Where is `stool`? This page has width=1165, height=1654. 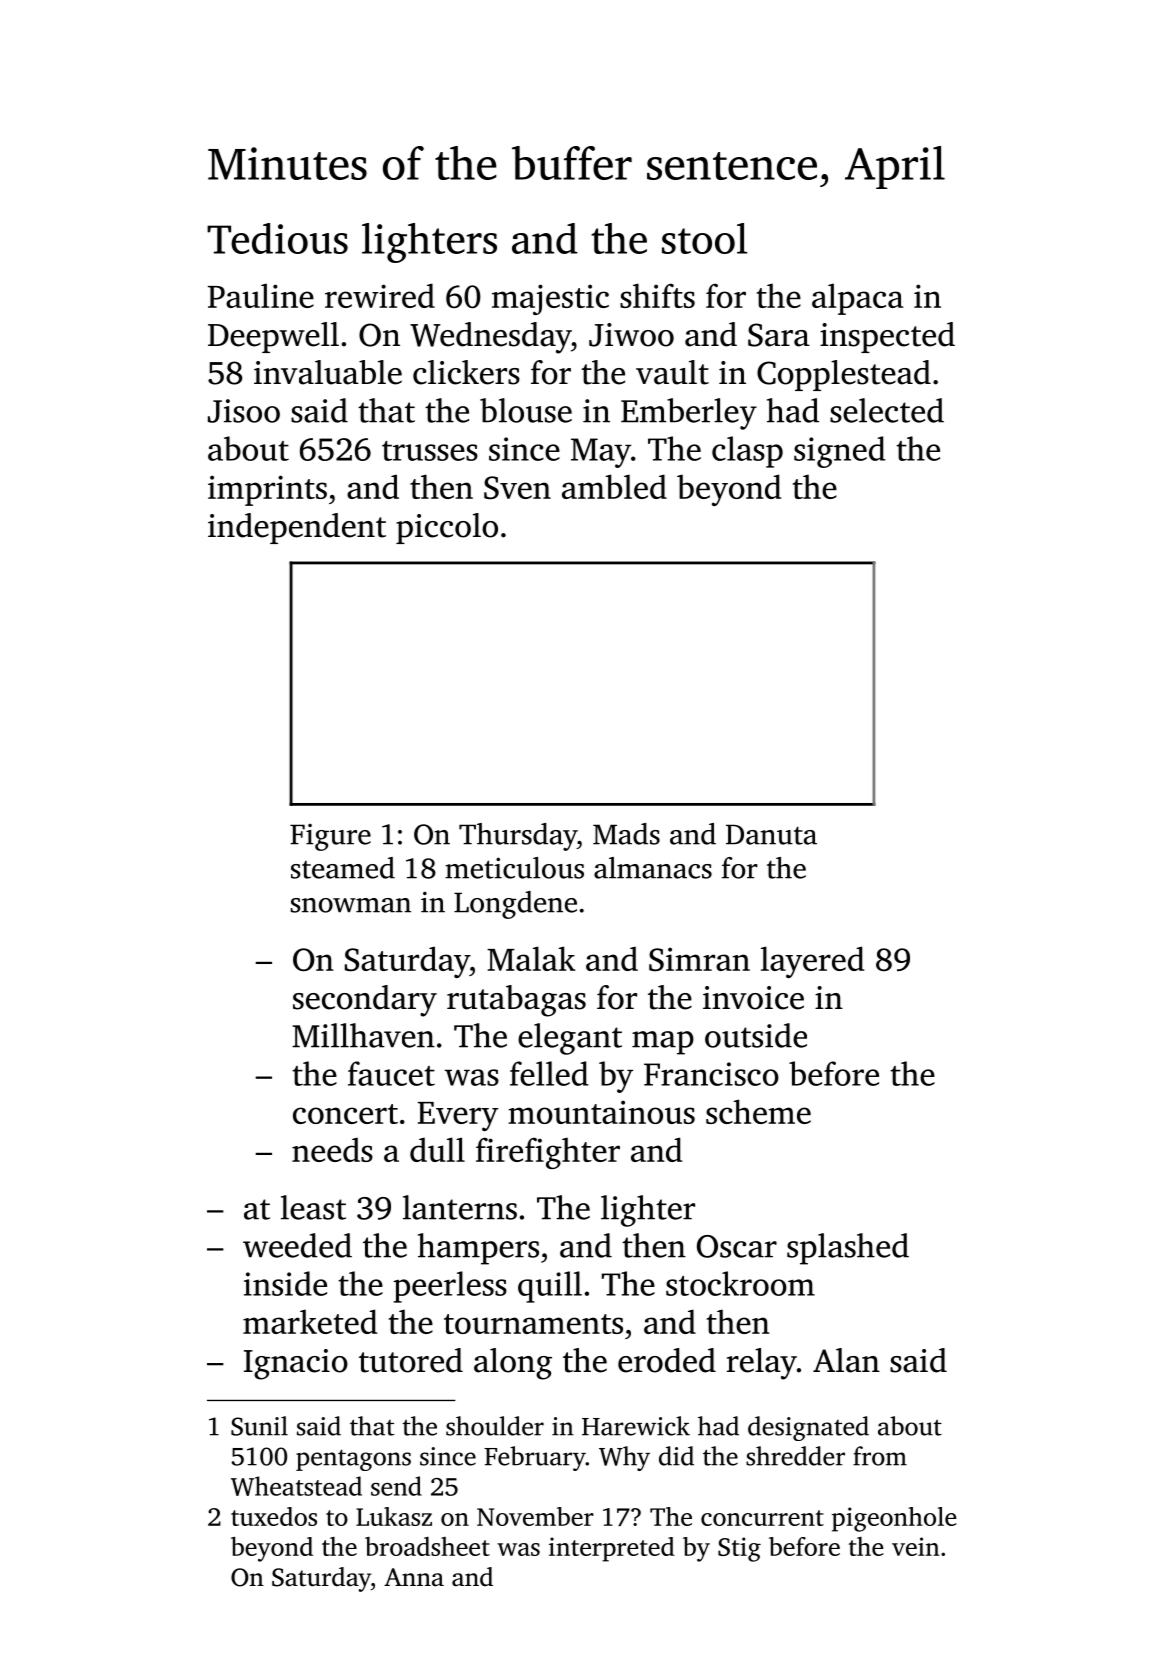 stool is located at coordinates (704, 238).
